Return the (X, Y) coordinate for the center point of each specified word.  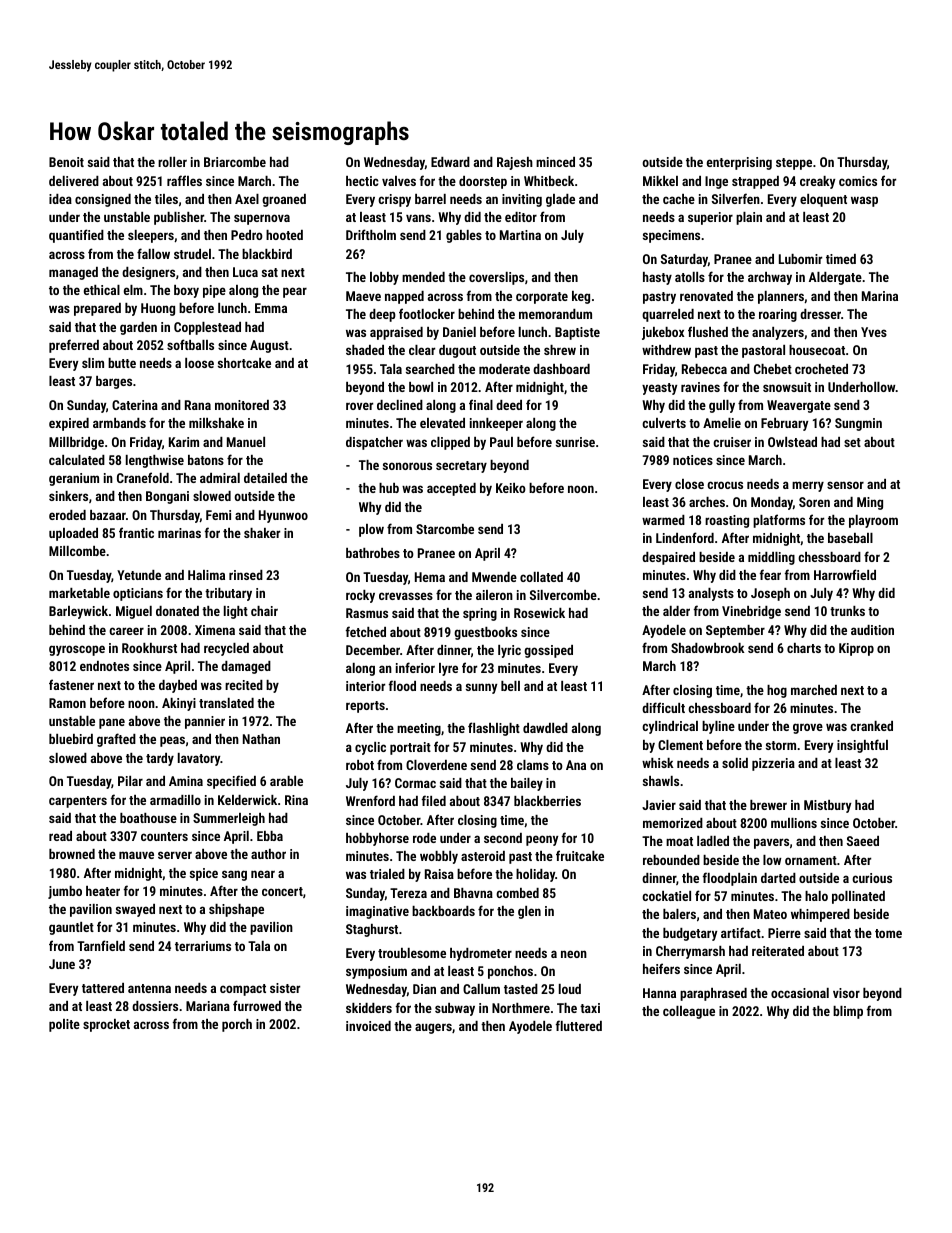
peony (542, 840)
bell (510, 686)
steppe (794, 164)
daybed (178, 686)
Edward (450, 162)
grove (808, 728)
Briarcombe (235, 162)
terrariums (203, 946)
